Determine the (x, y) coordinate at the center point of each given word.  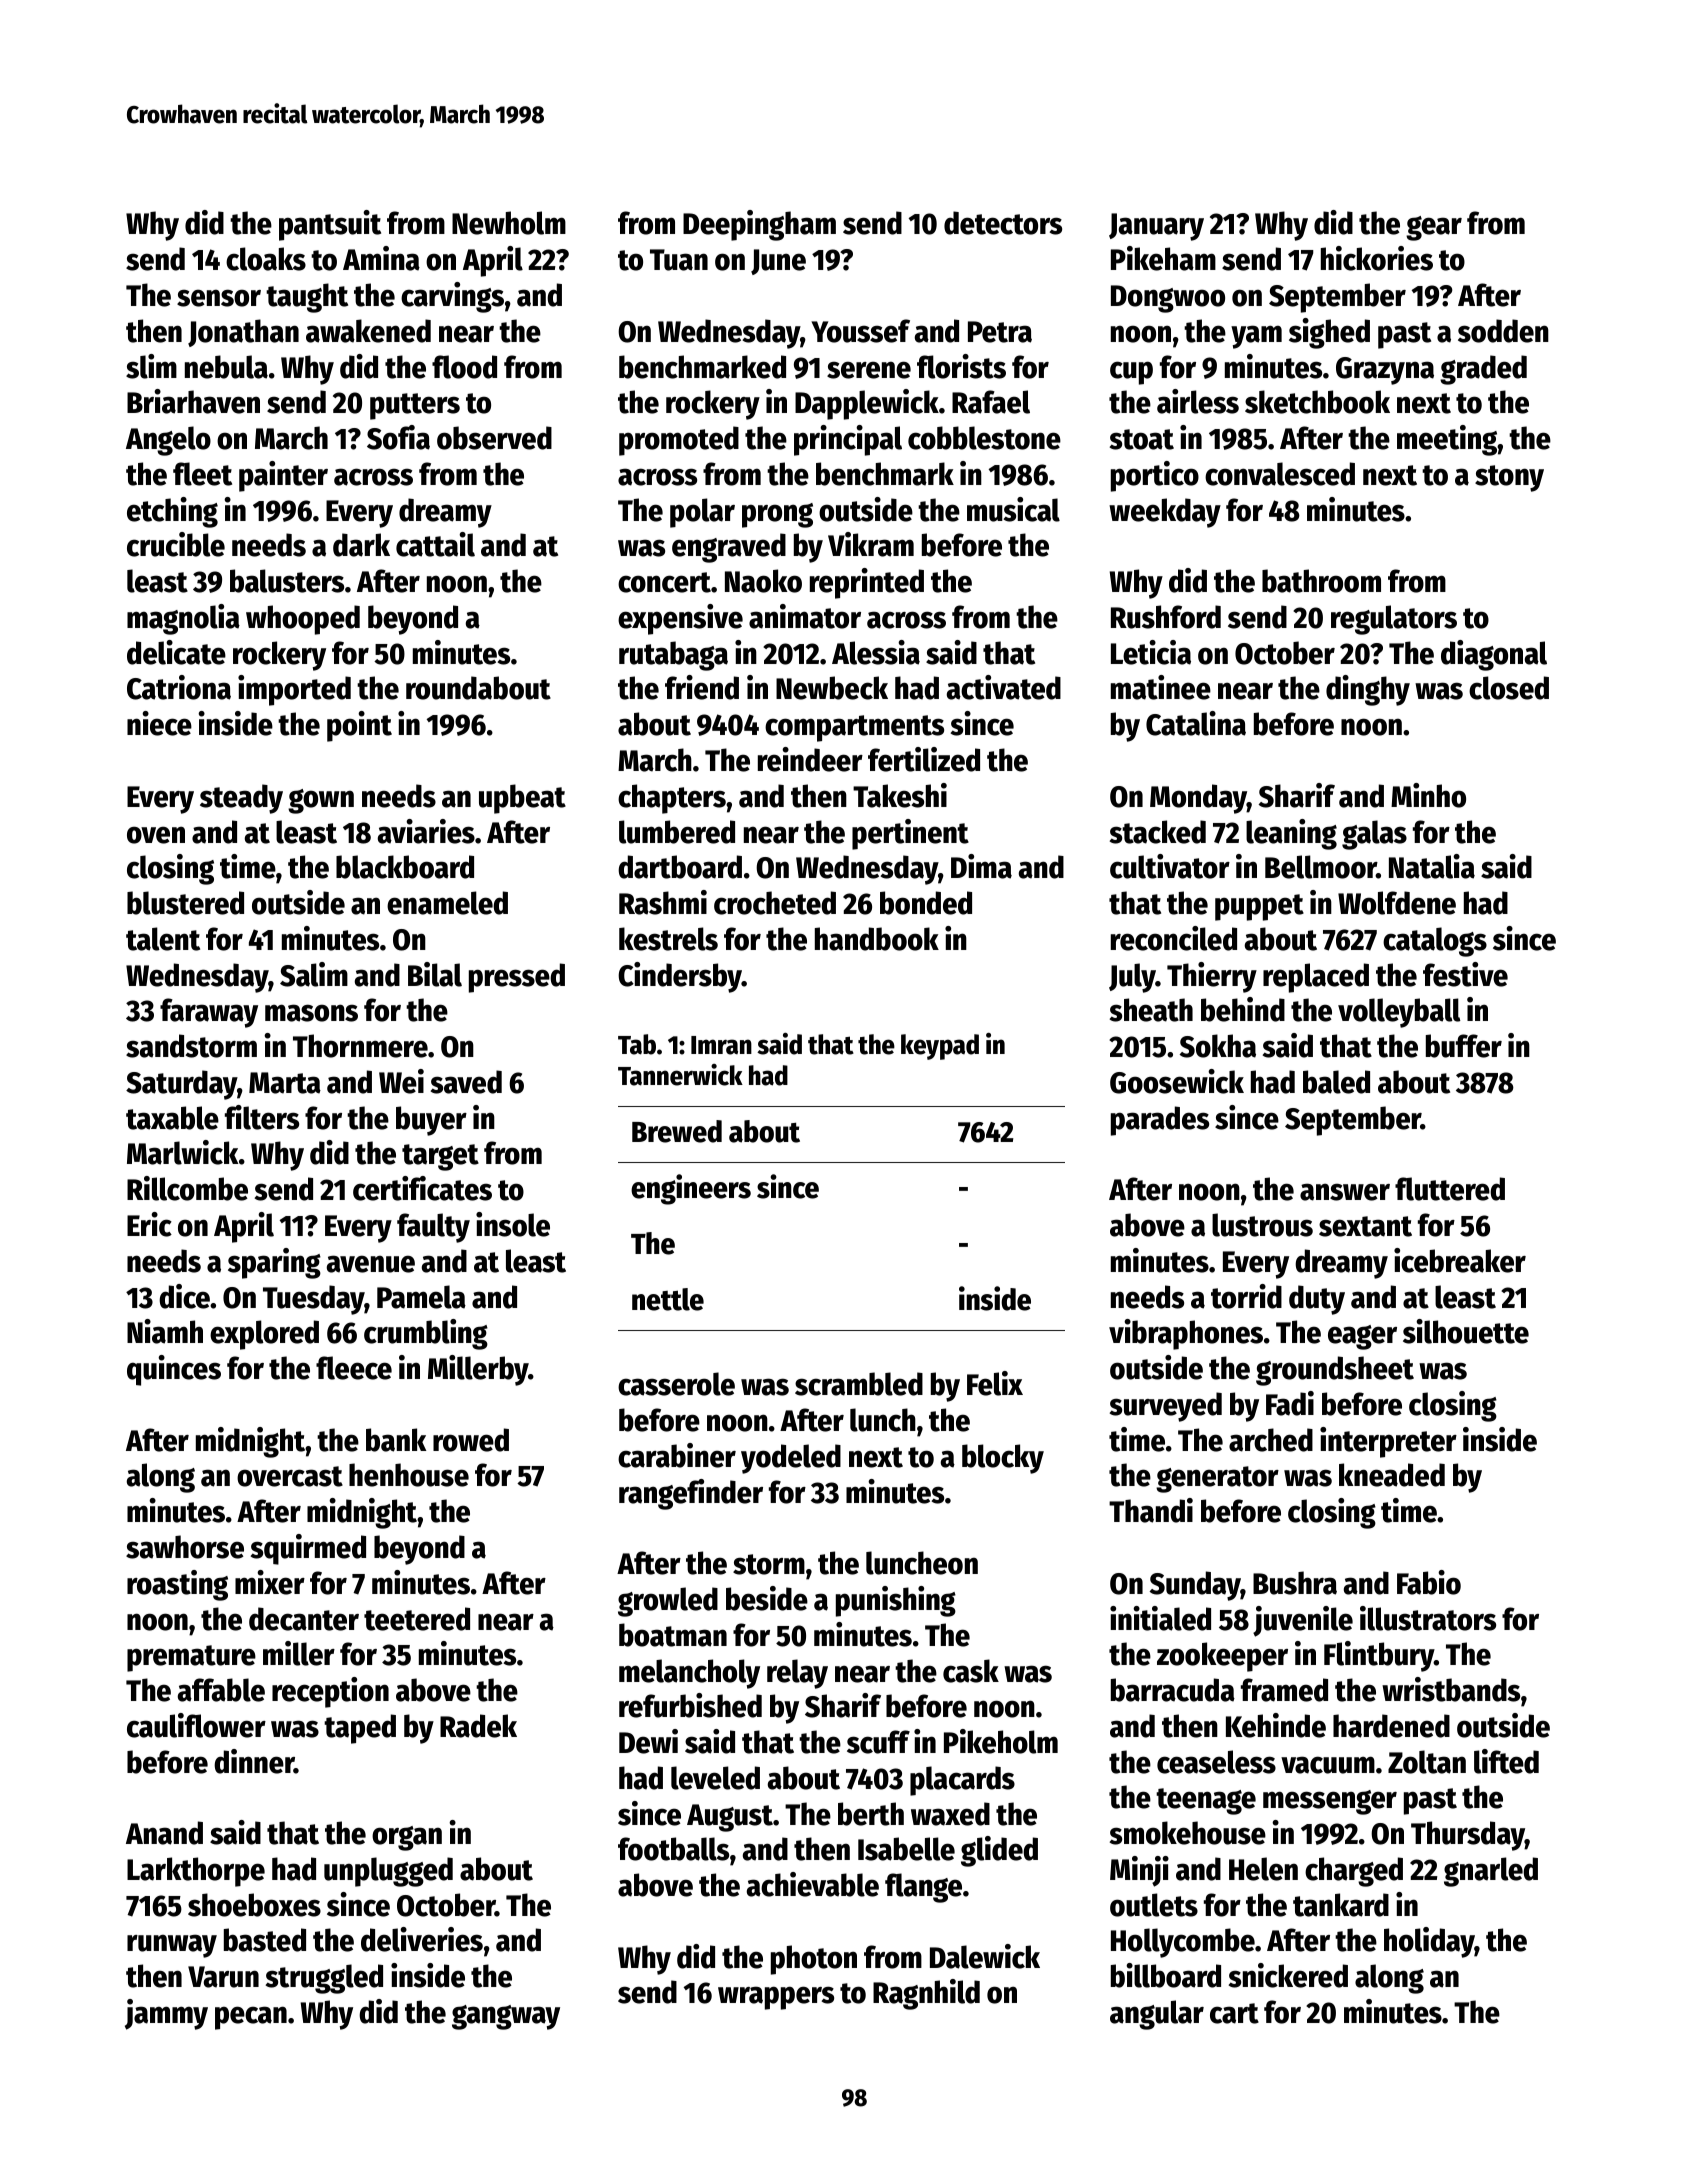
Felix (995, 1383)
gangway (506, 2017)
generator (1217, 1479)
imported (294, 690)
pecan (251, 2018)
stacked (1158, 832)
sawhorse (185, 1547)
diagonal (1494, 655)
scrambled (859, 1384)
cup (1131, 373)
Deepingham (759, 225)
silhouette (1466, 1331)
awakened (368, 331)
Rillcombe (187, 1188)
